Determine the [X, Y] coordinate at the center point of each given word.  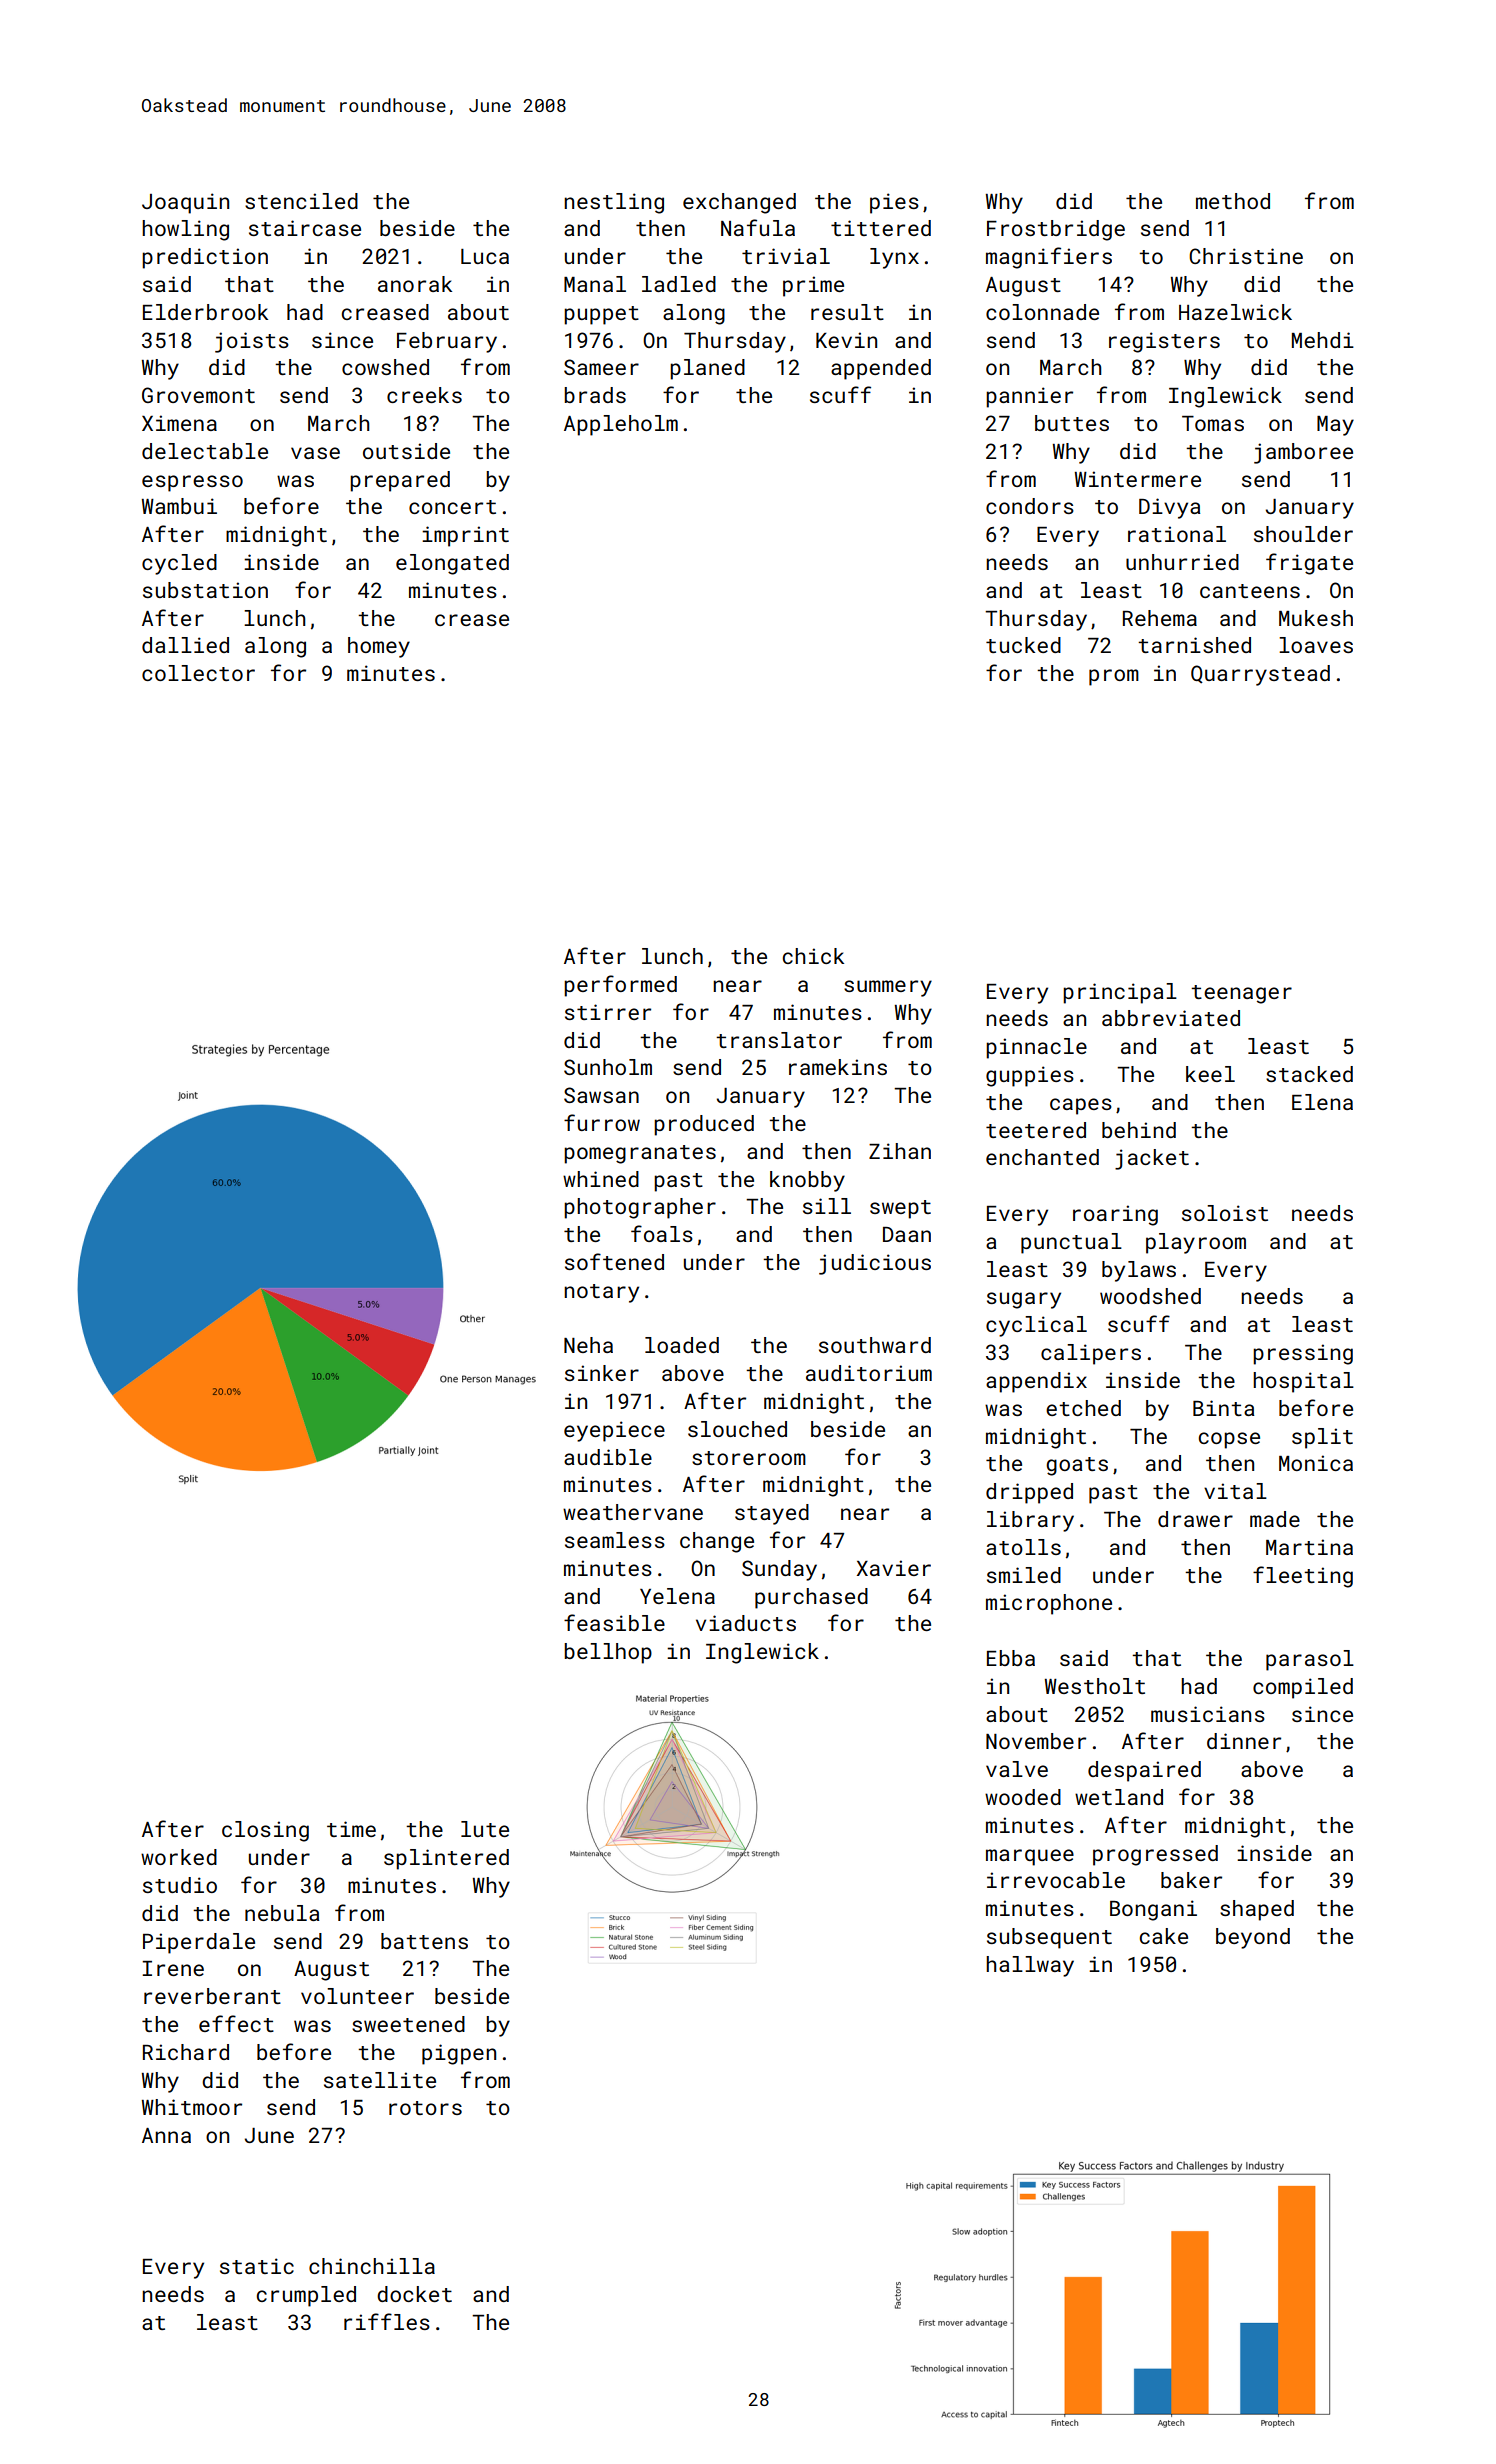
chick [813, 956]
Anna [166, 2135]
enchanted [1042, 1157]
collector [198, 673]
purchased [811, 1598]
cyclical [1036, 1326]
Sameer [601, 367]
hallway [1030, 1966]
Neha [588, 1345]
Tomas [1213, 423]
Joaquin [185, 203]
